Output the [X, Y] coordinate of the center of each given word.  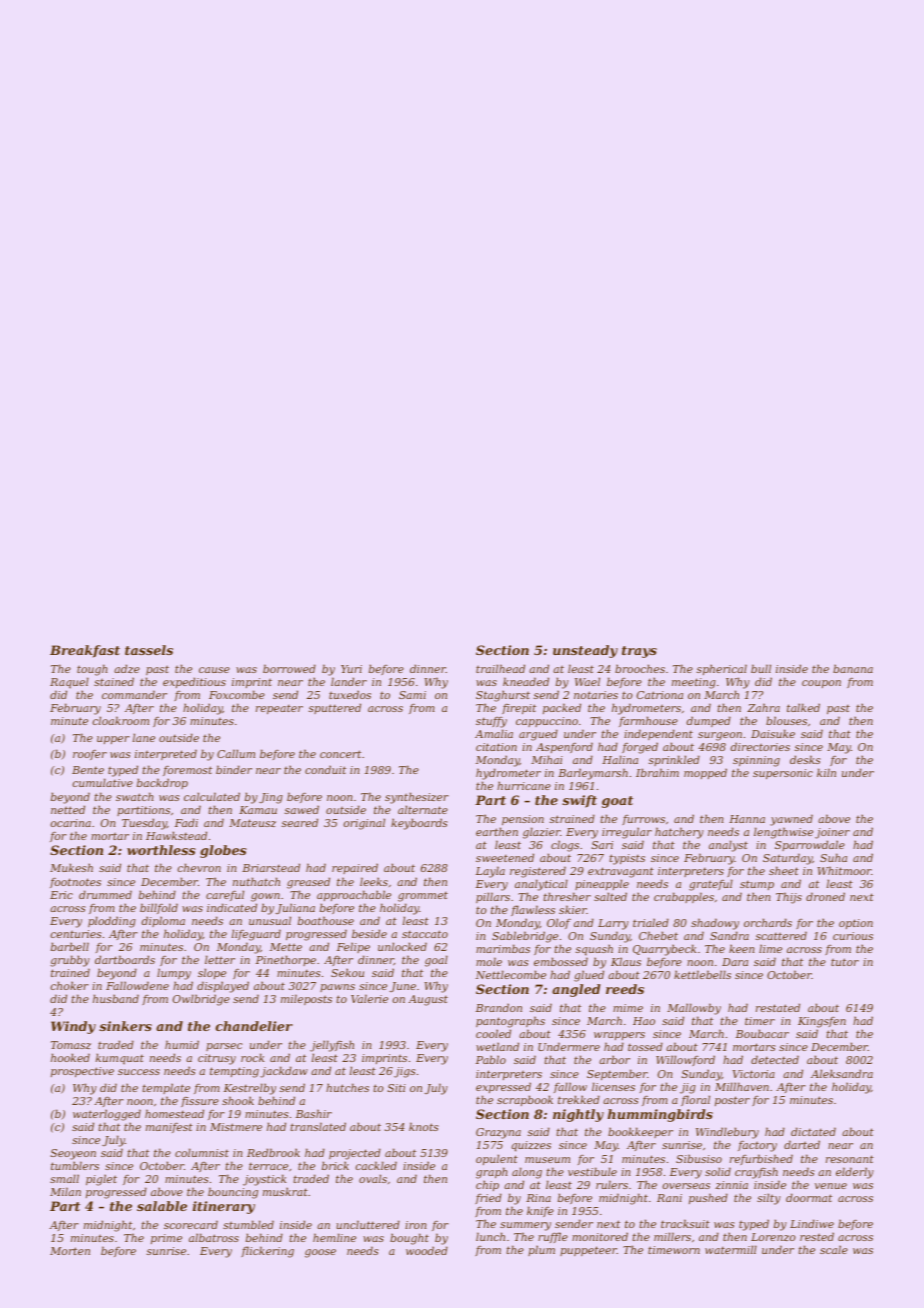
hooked [70, 1057]
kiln [826, 772]
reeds [625, 989]
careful [225, 895]
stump [757, 885]
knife [540, 1211]
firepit [519, 709]
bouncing [233, 1193]
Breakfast [85, 651]
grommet [423, 896]
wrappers [619, 1036]
